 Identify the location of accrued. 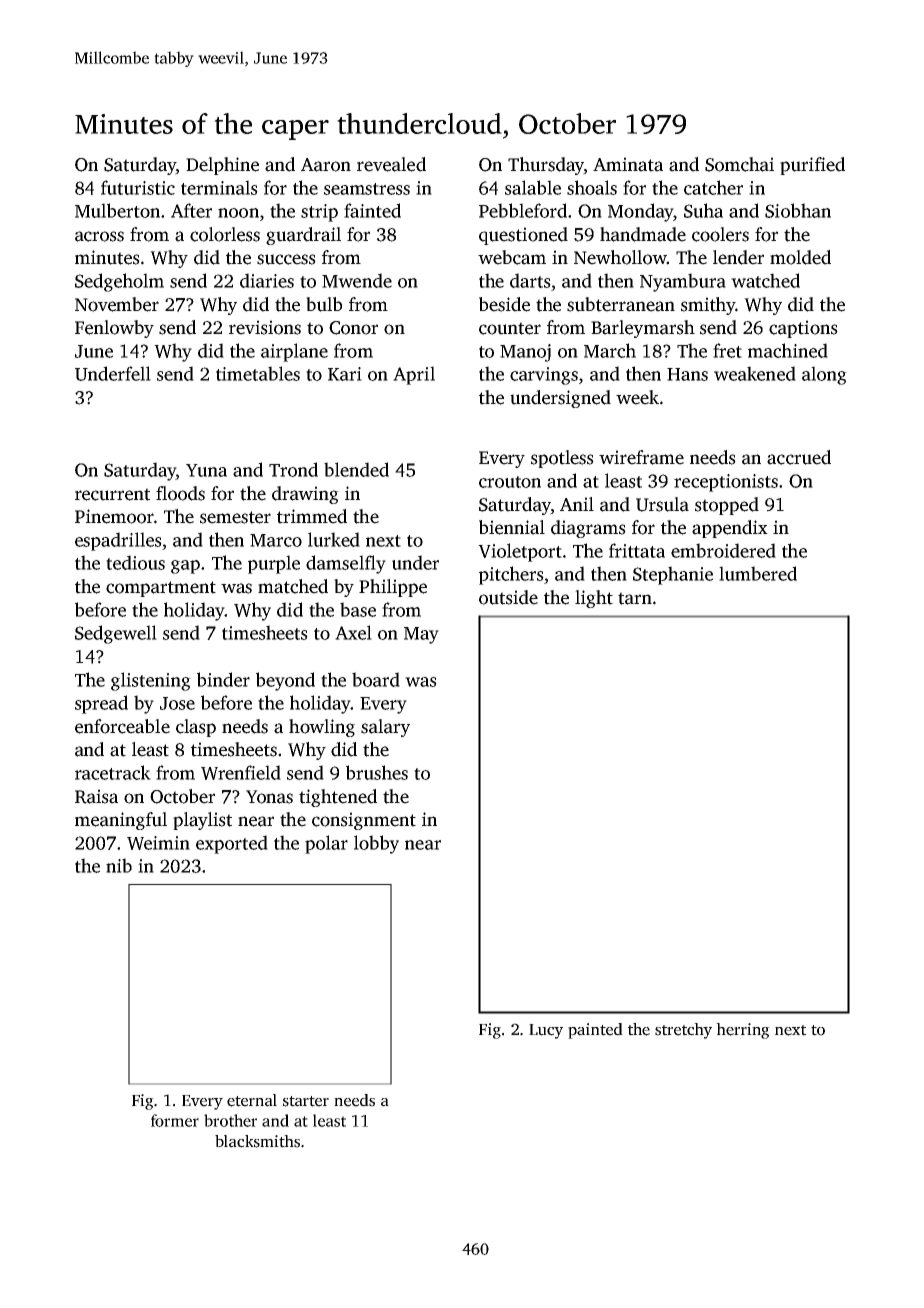
(799, 457).
